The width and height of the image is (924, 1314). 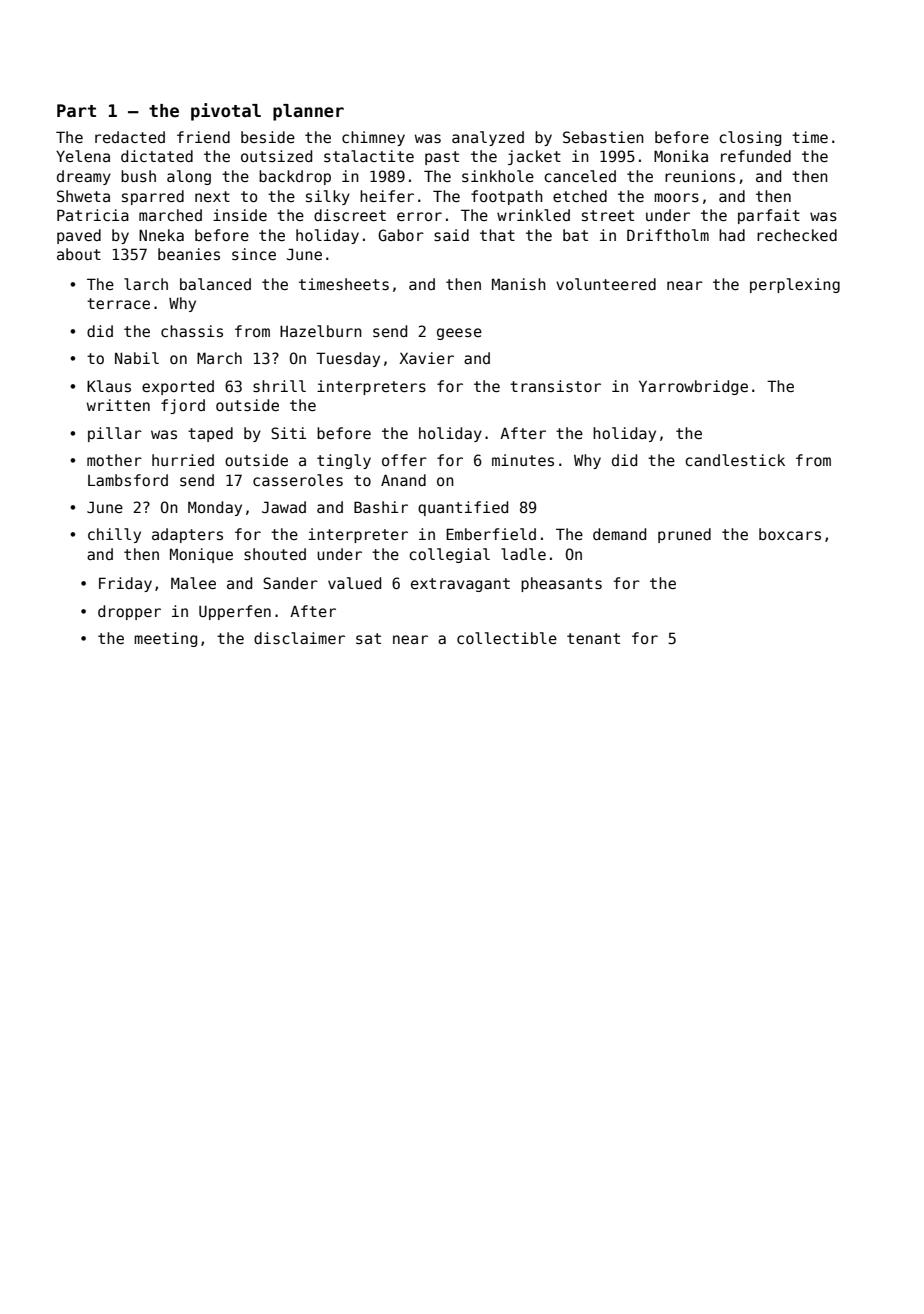 I want to click on about, so click(x=79, y=254).
